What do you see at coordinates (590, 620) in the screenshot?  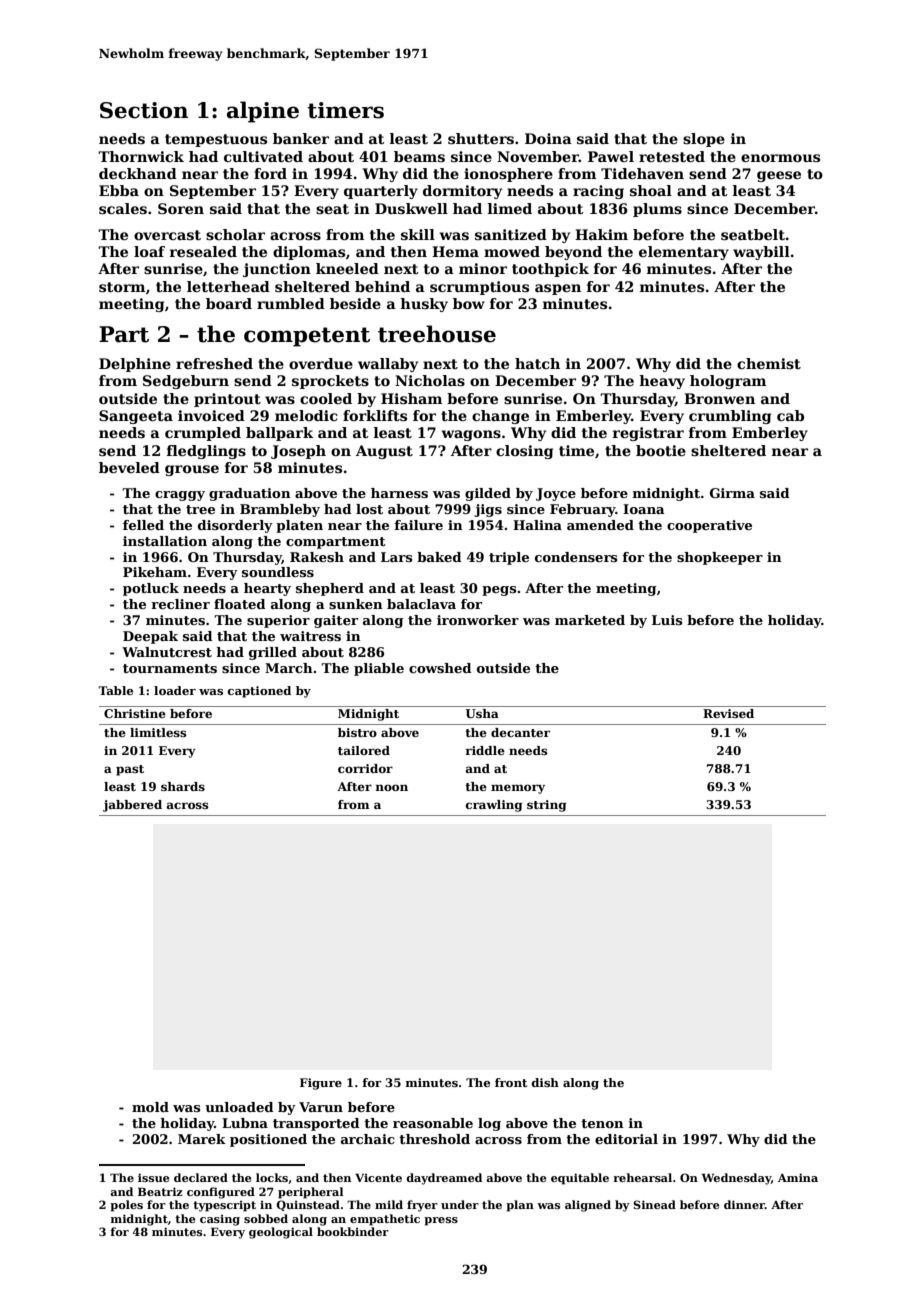 I see `marketed` at bounding box center [590, 620].
